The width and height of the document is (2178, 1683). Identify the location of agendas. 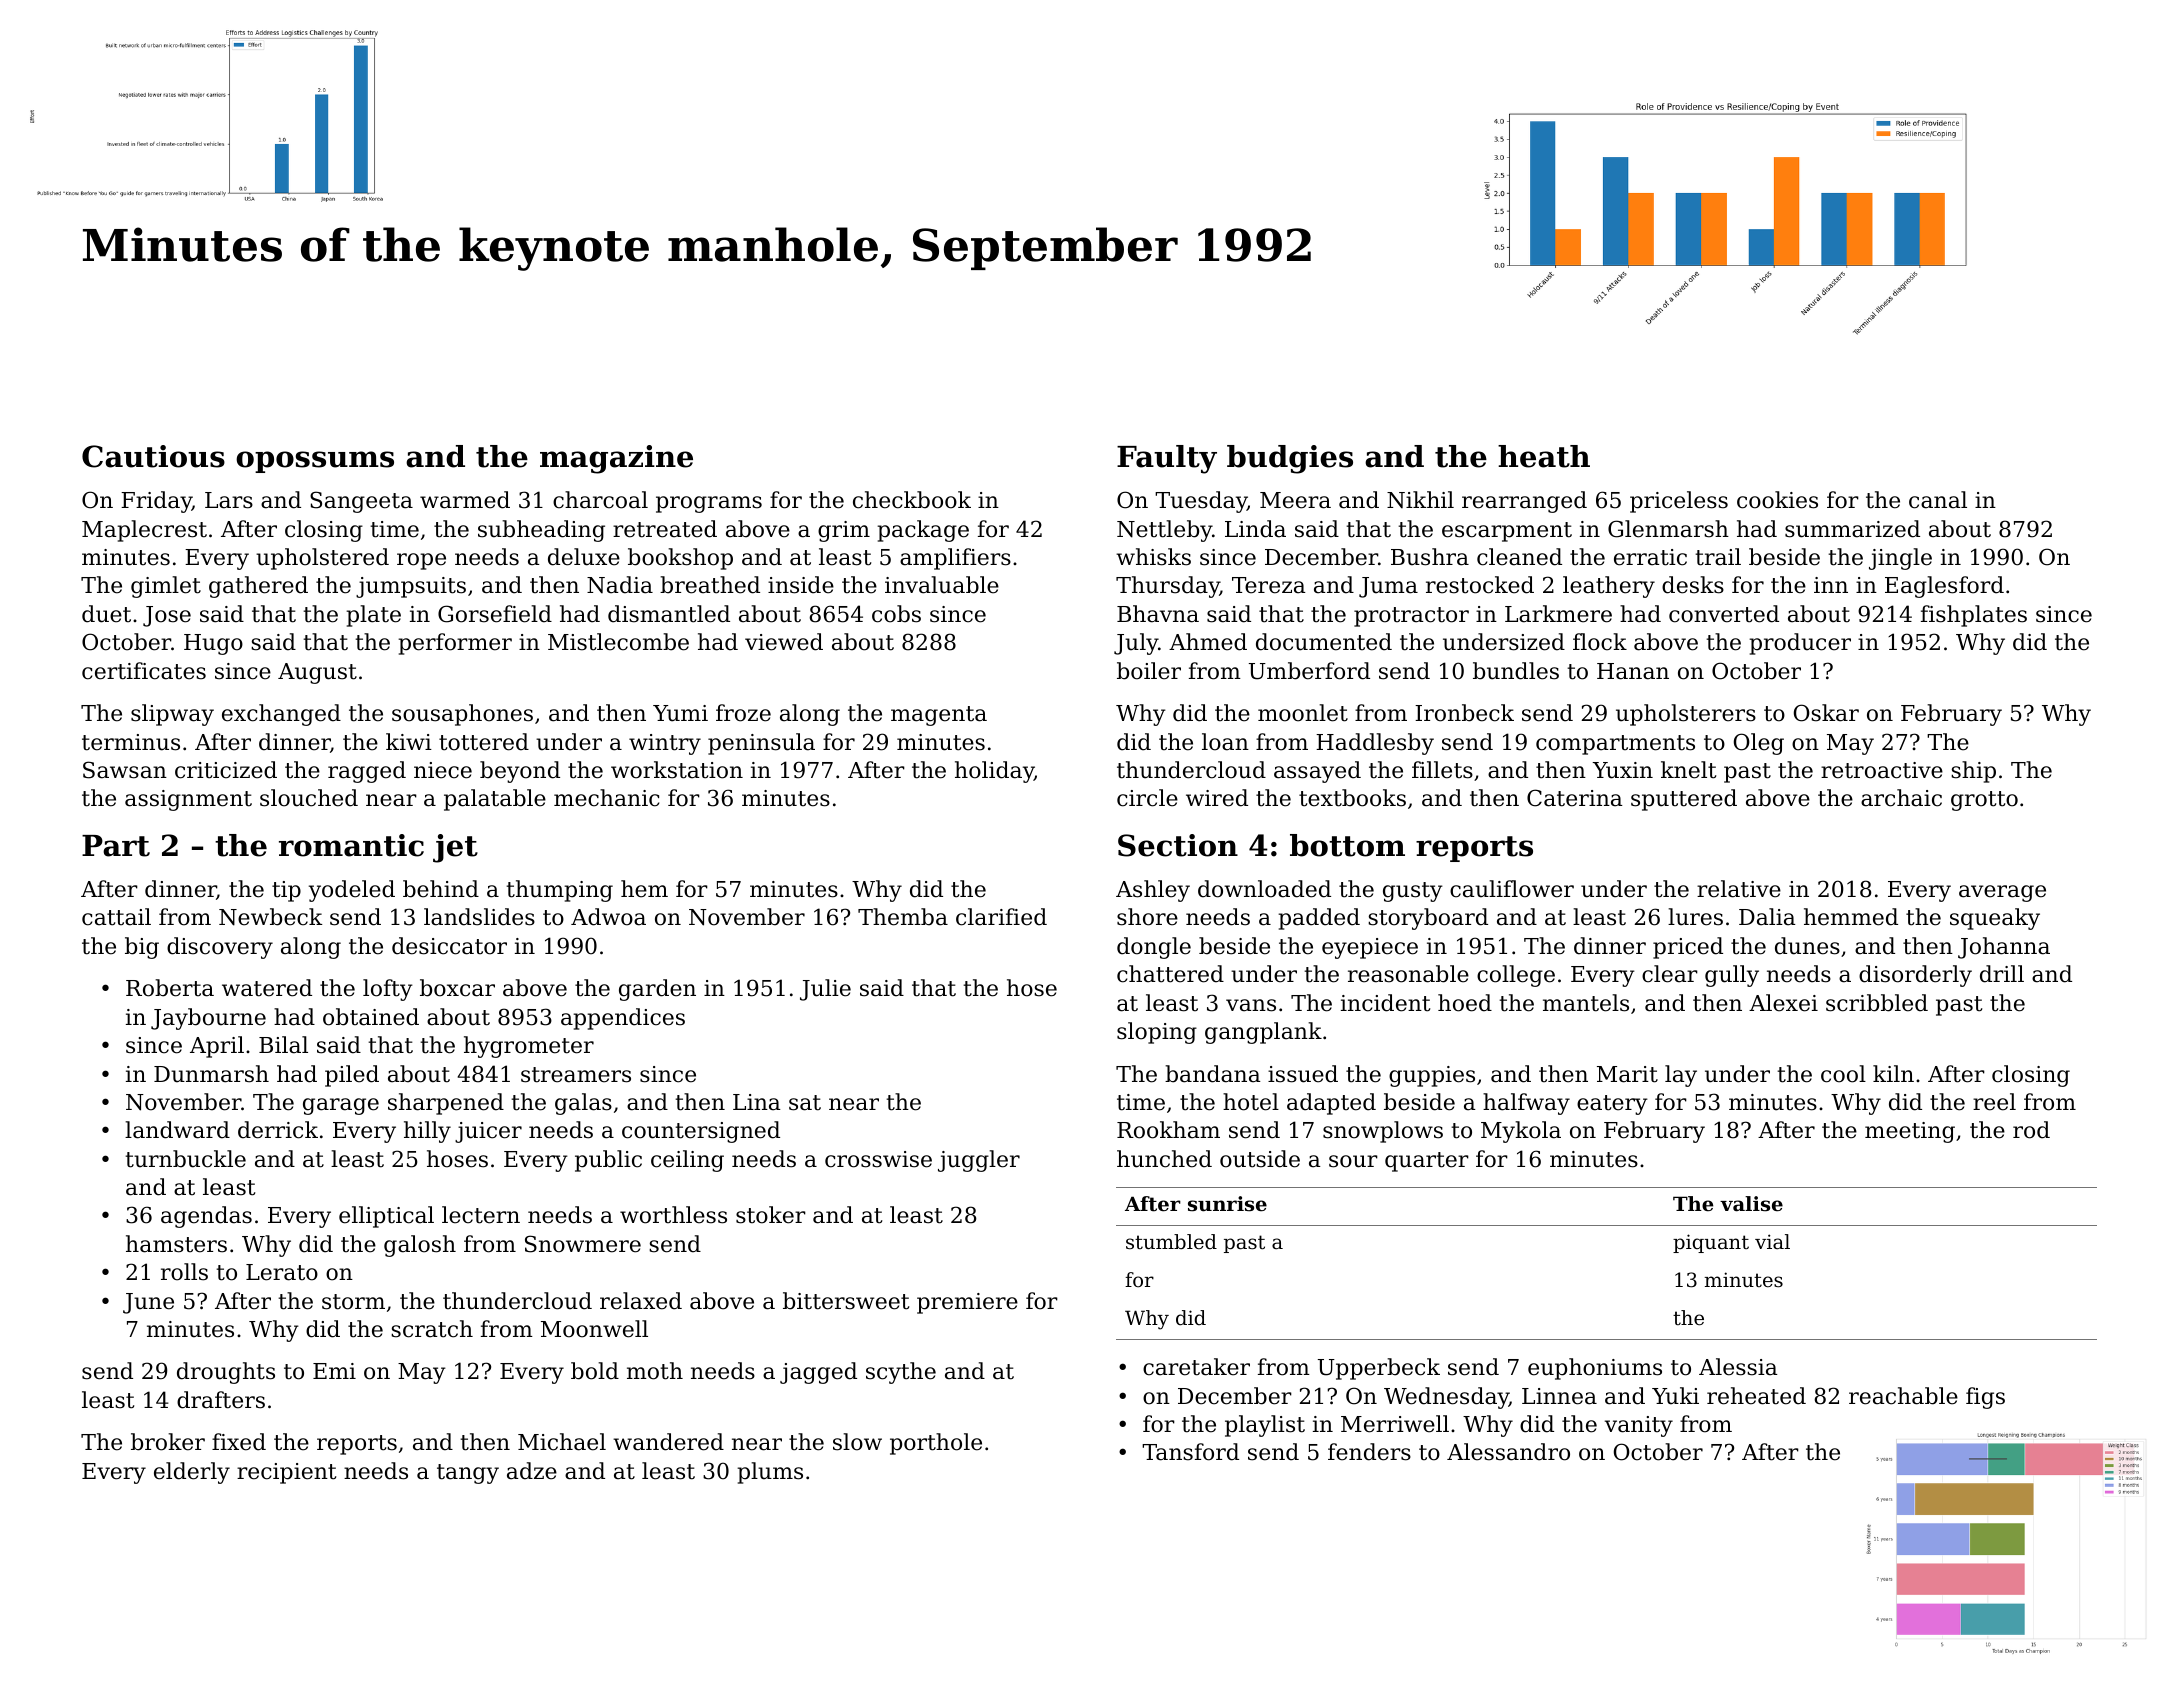
(206, 1217).
